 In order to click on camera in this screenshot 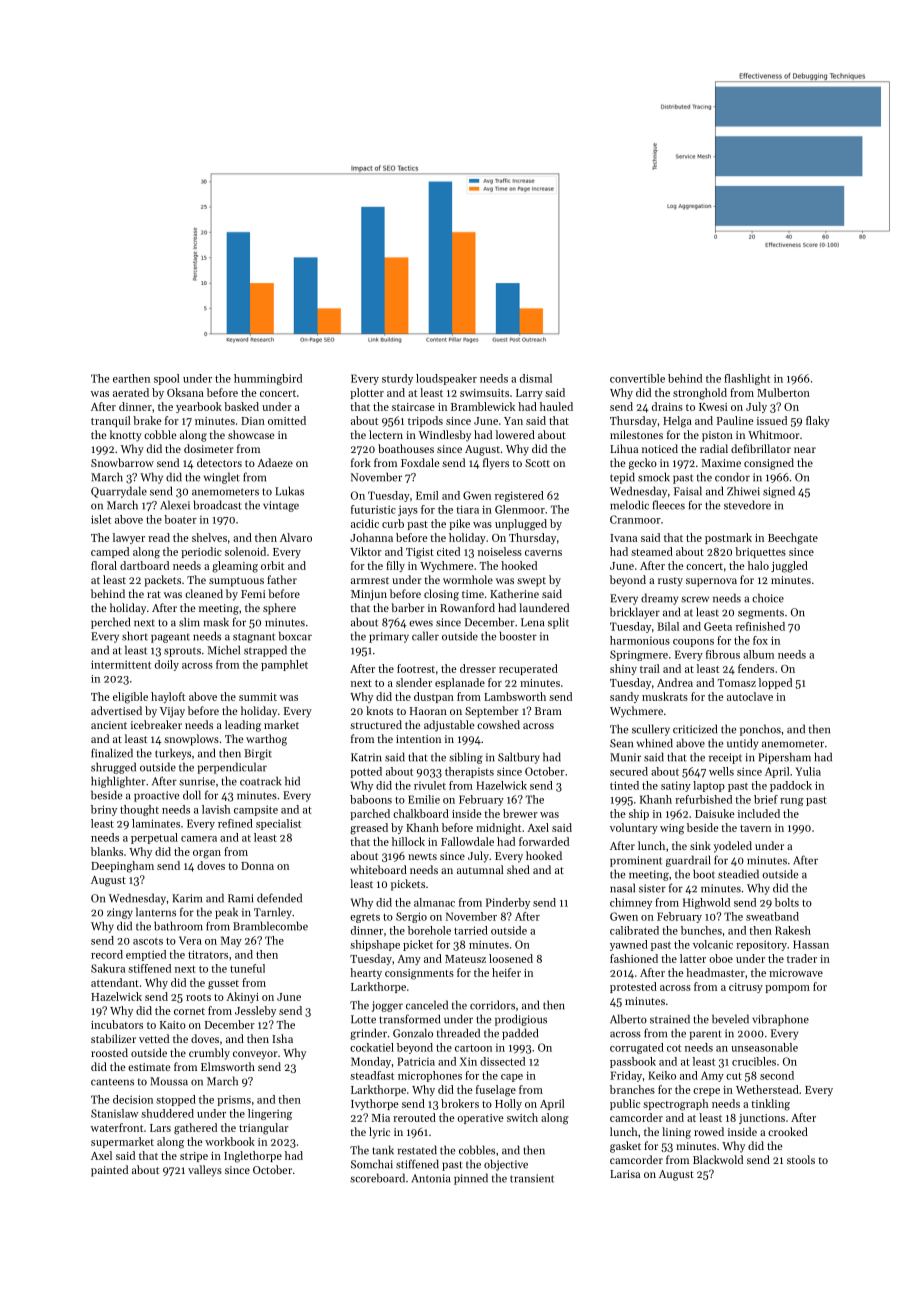, I will do `click(199, 839)`.
